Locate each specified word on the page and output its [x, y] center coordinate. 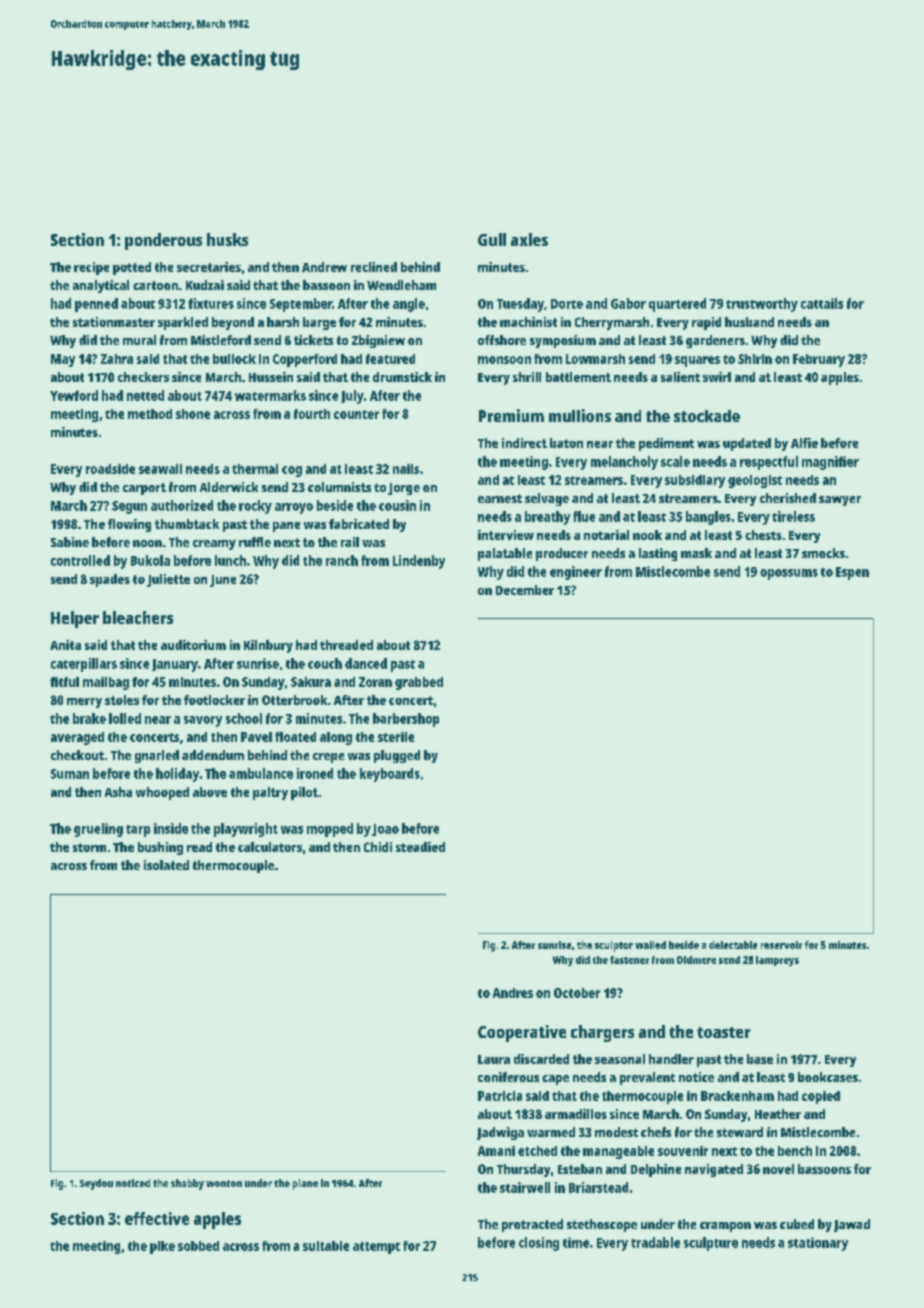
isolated [166, 865]
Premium [511, 415]
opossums [789, 574]
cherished [788, 498]
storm [89, 847]
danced [366, 663]
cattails [822, 303]
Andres [513, 993]
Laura [494, 1059]
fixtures [211, 303]
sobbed [198, 1246]
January [175, 665]
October [577, 993]
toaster [723, 1032]
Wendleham [401, 285]
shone [193, 414]
